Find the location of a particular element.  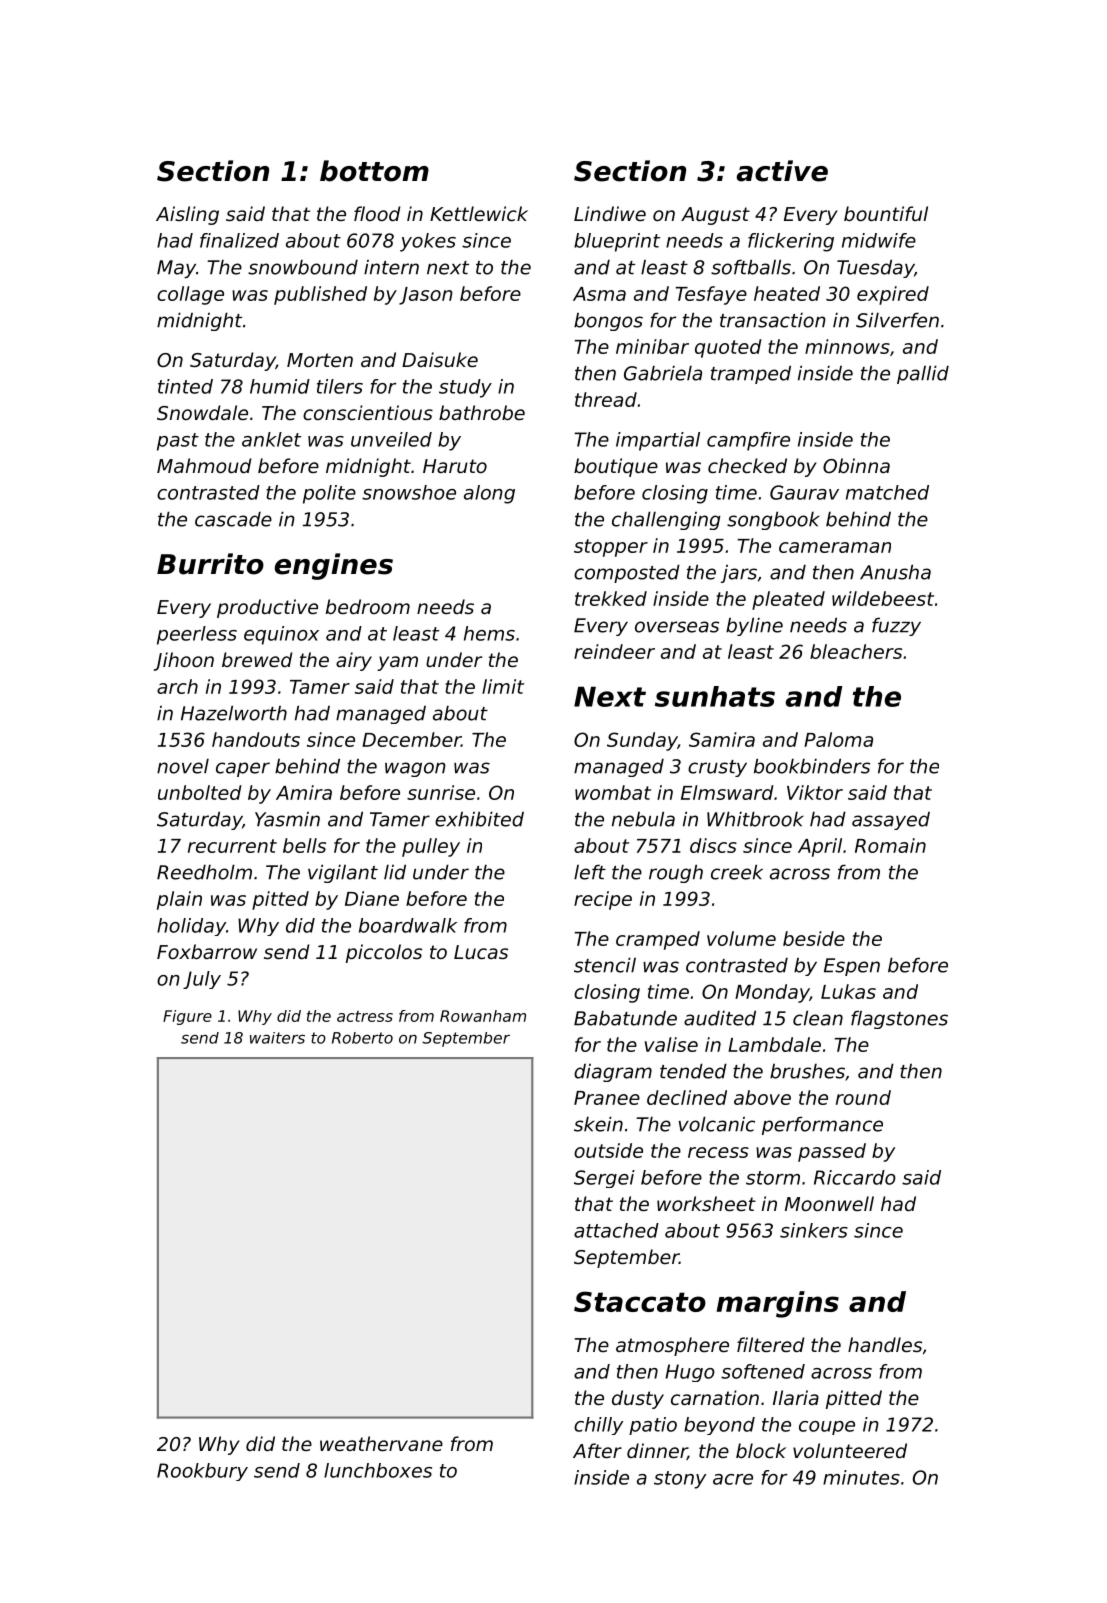

Rookbury is located at coordinates (202, 1472).
